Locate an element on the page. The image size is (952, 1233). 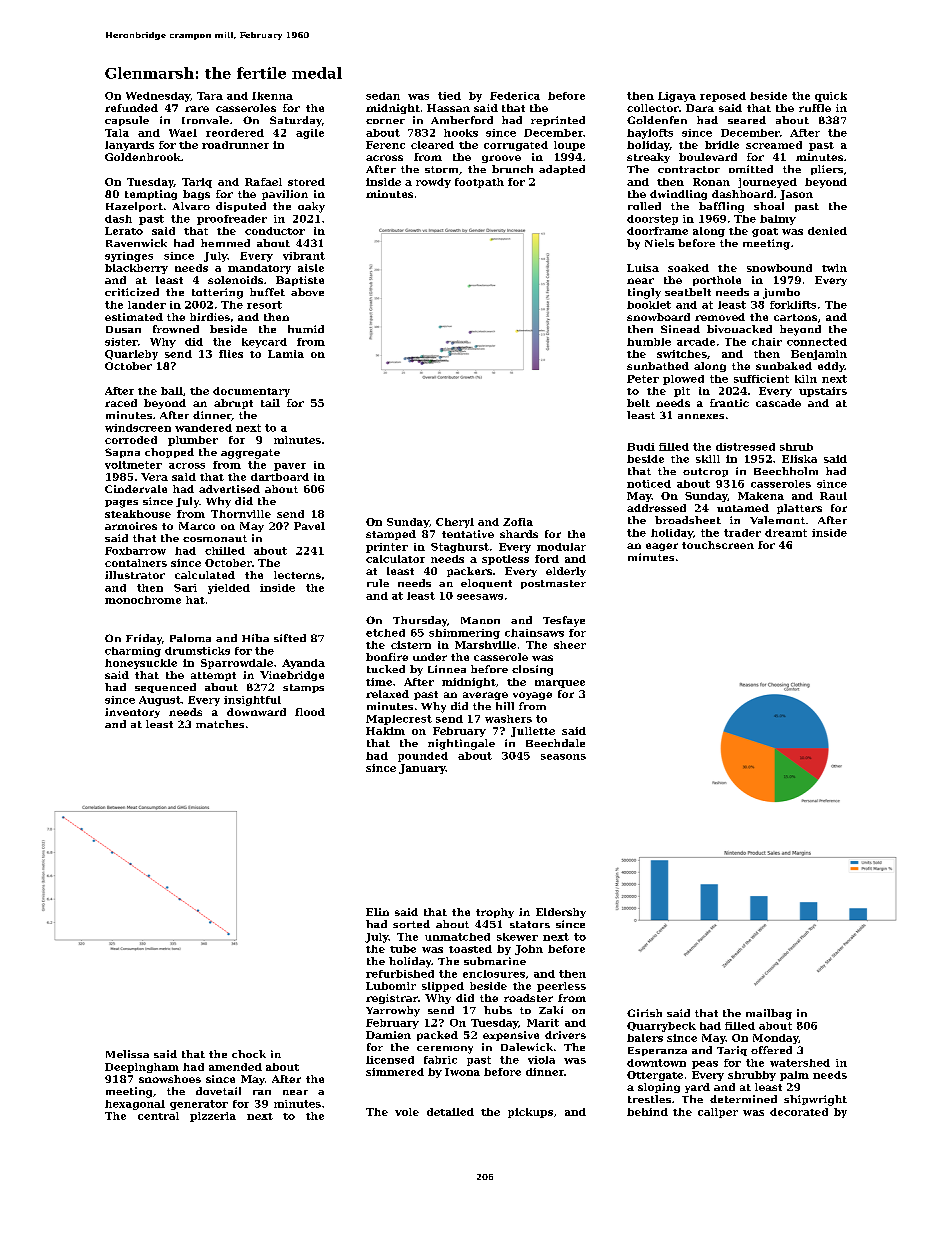
stamps is located at coordinates (303, 688).
